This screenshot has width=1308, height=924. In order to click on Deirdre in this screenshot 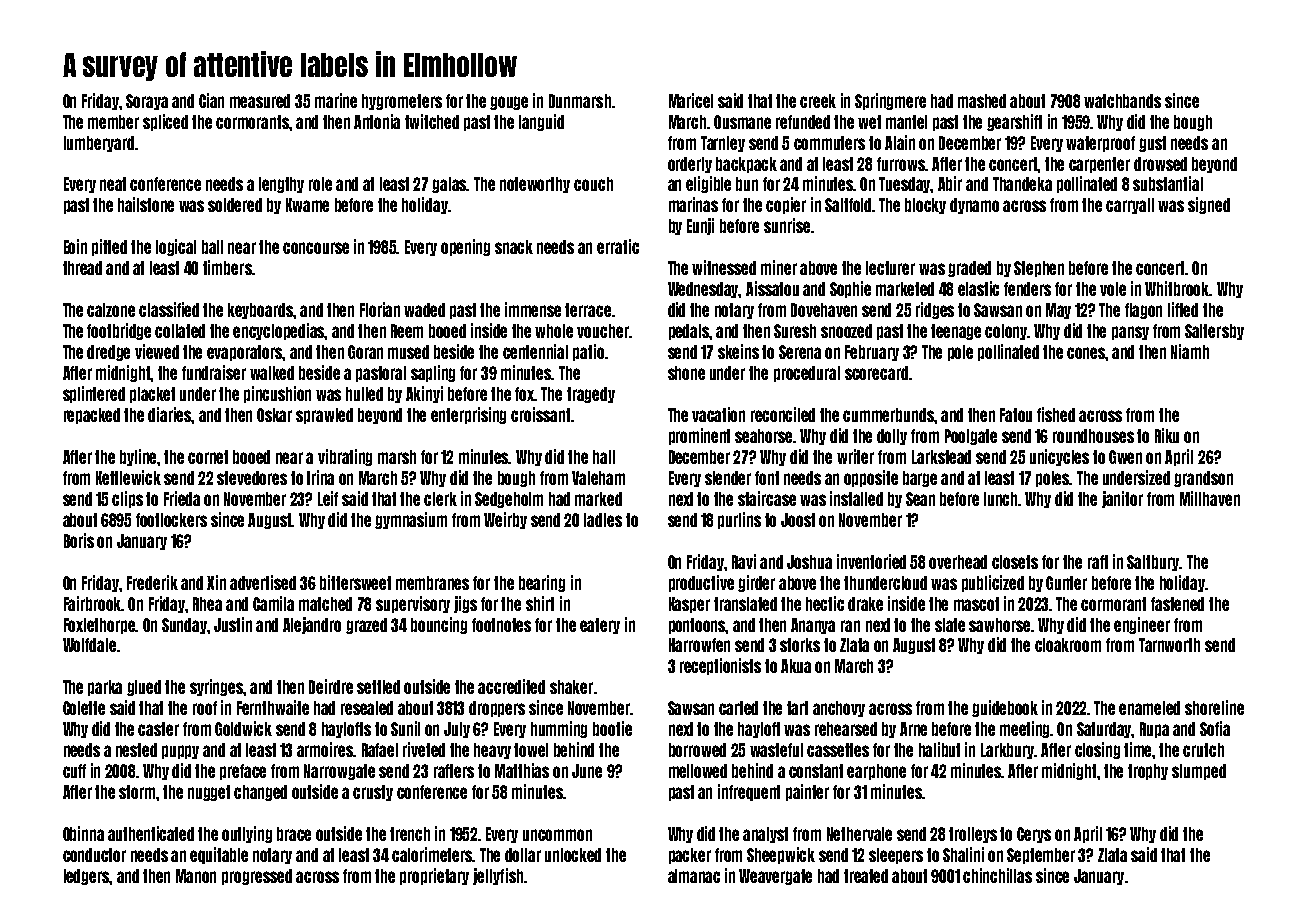, I will do `click(331, 686)`.
